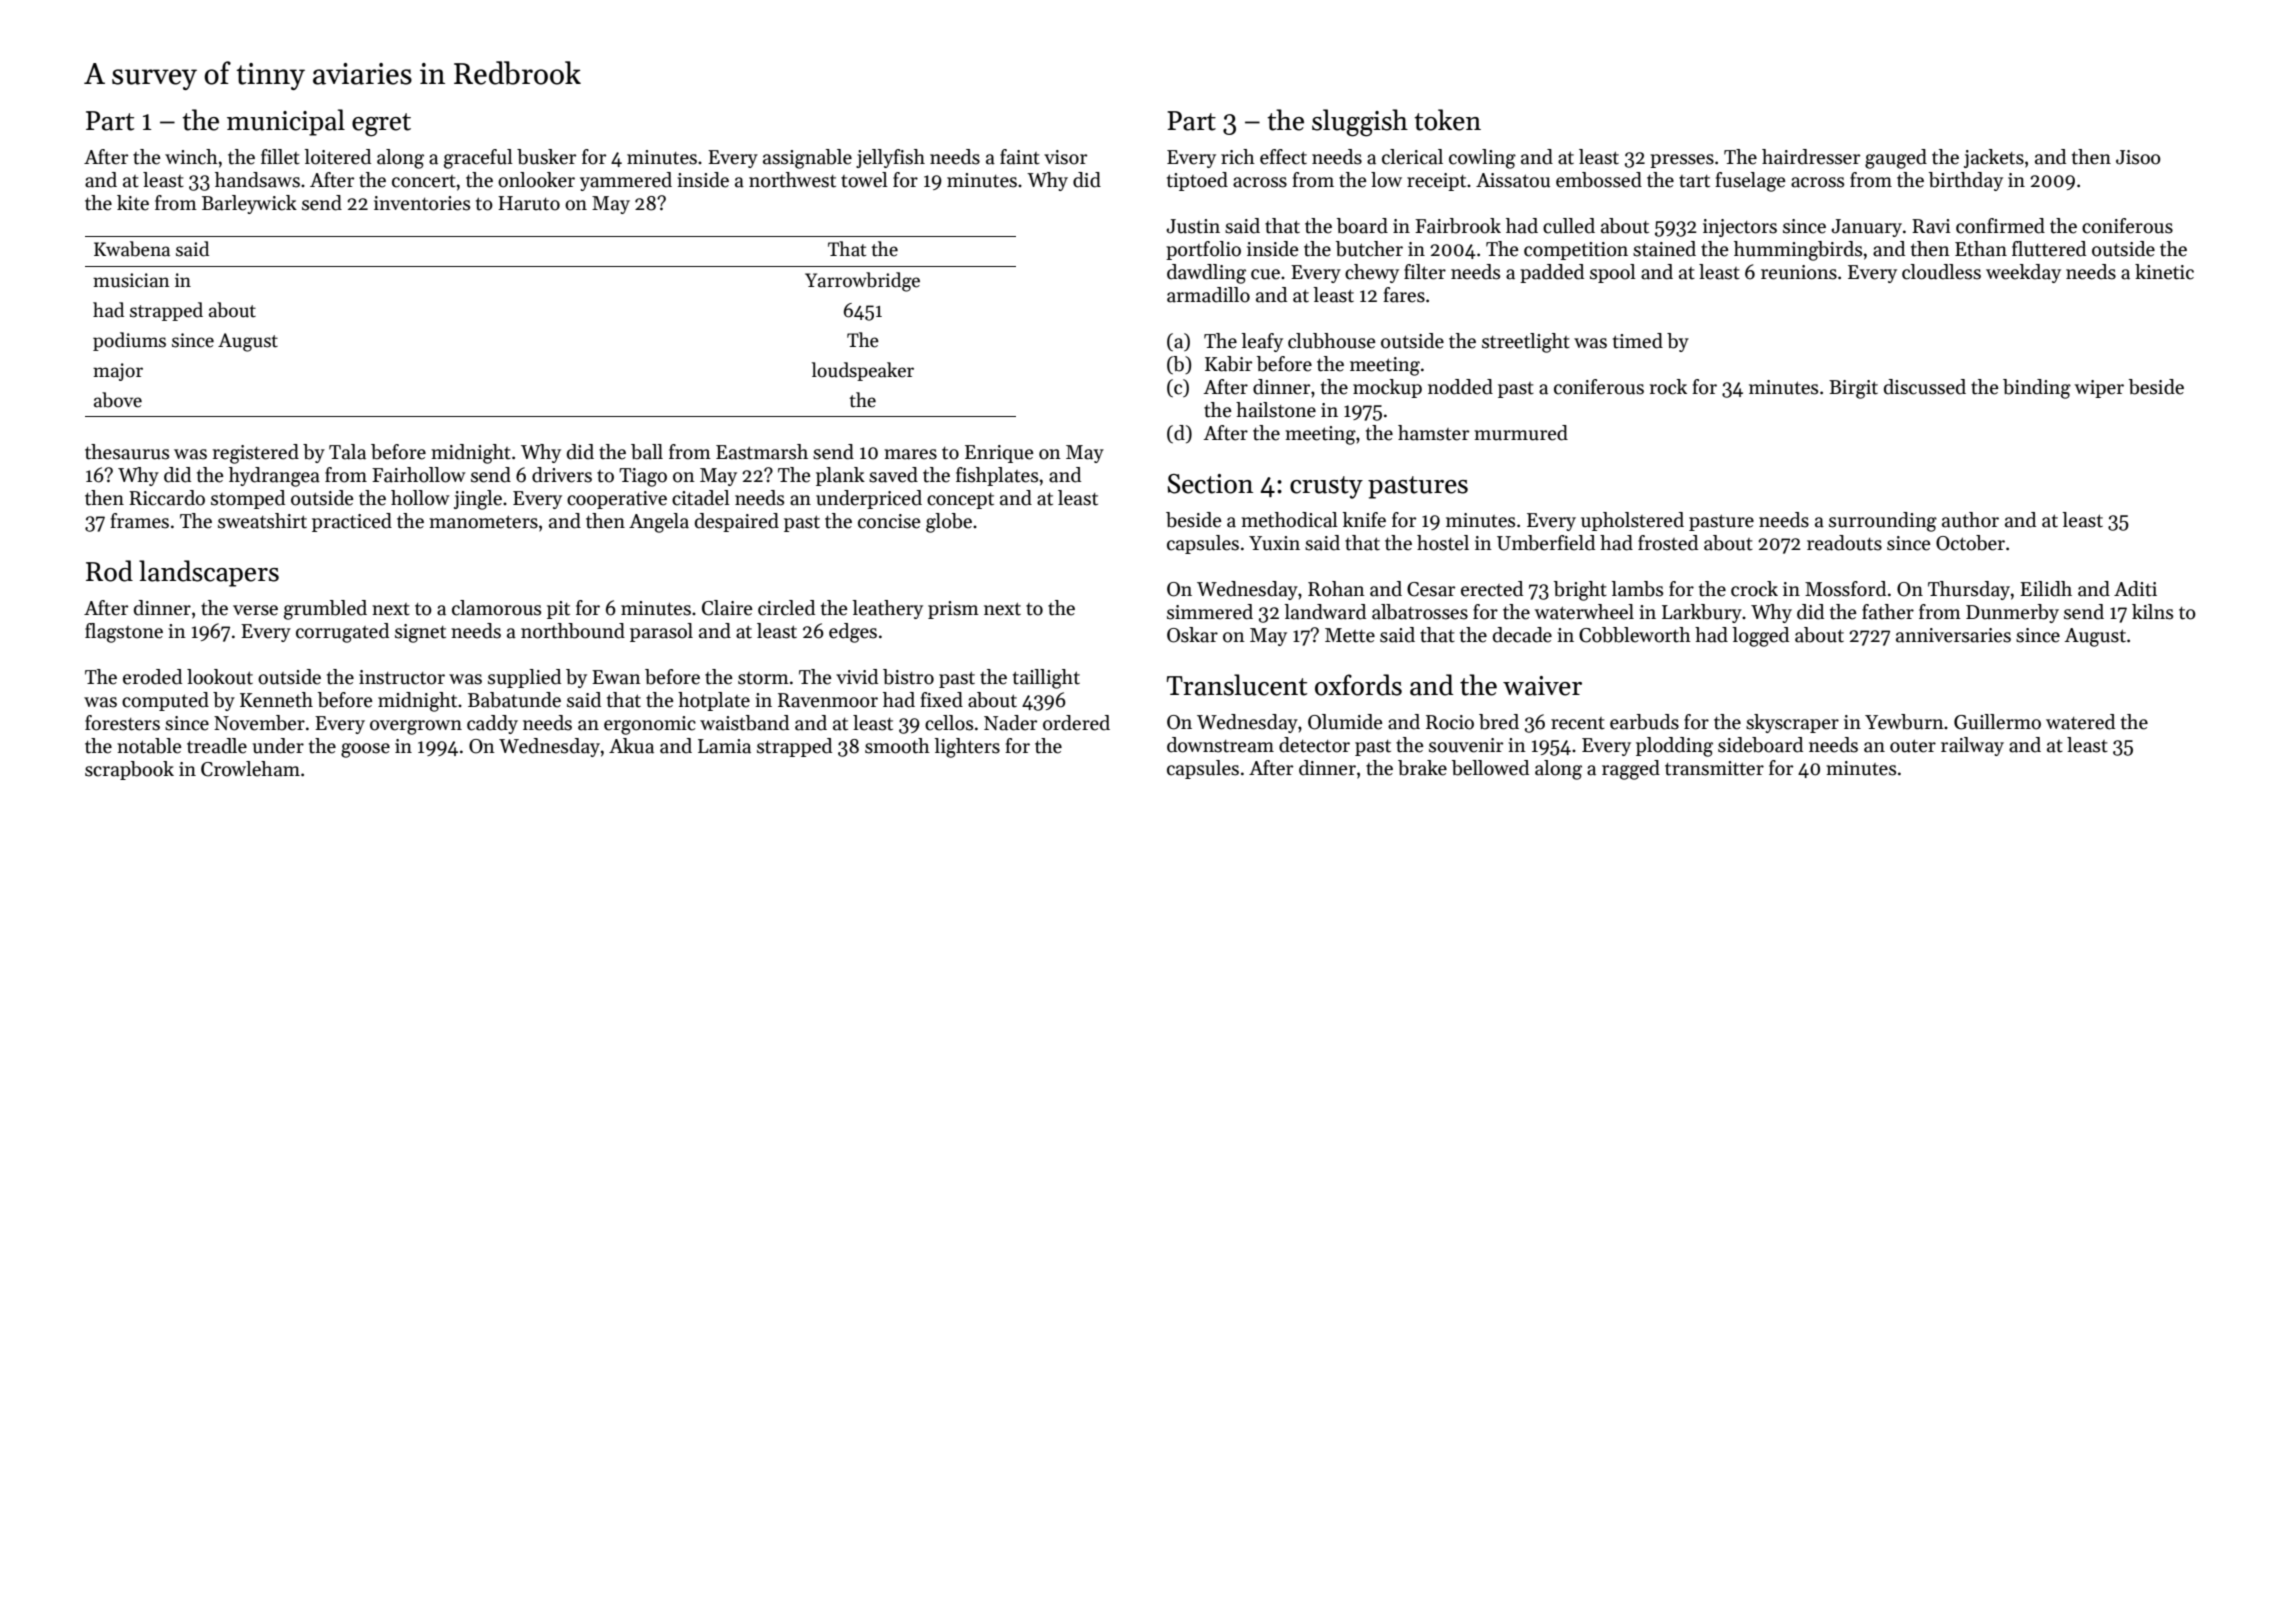  Describe the element at coordinates (997, 476) in the screenshot. I see `fishplates` at that location.
